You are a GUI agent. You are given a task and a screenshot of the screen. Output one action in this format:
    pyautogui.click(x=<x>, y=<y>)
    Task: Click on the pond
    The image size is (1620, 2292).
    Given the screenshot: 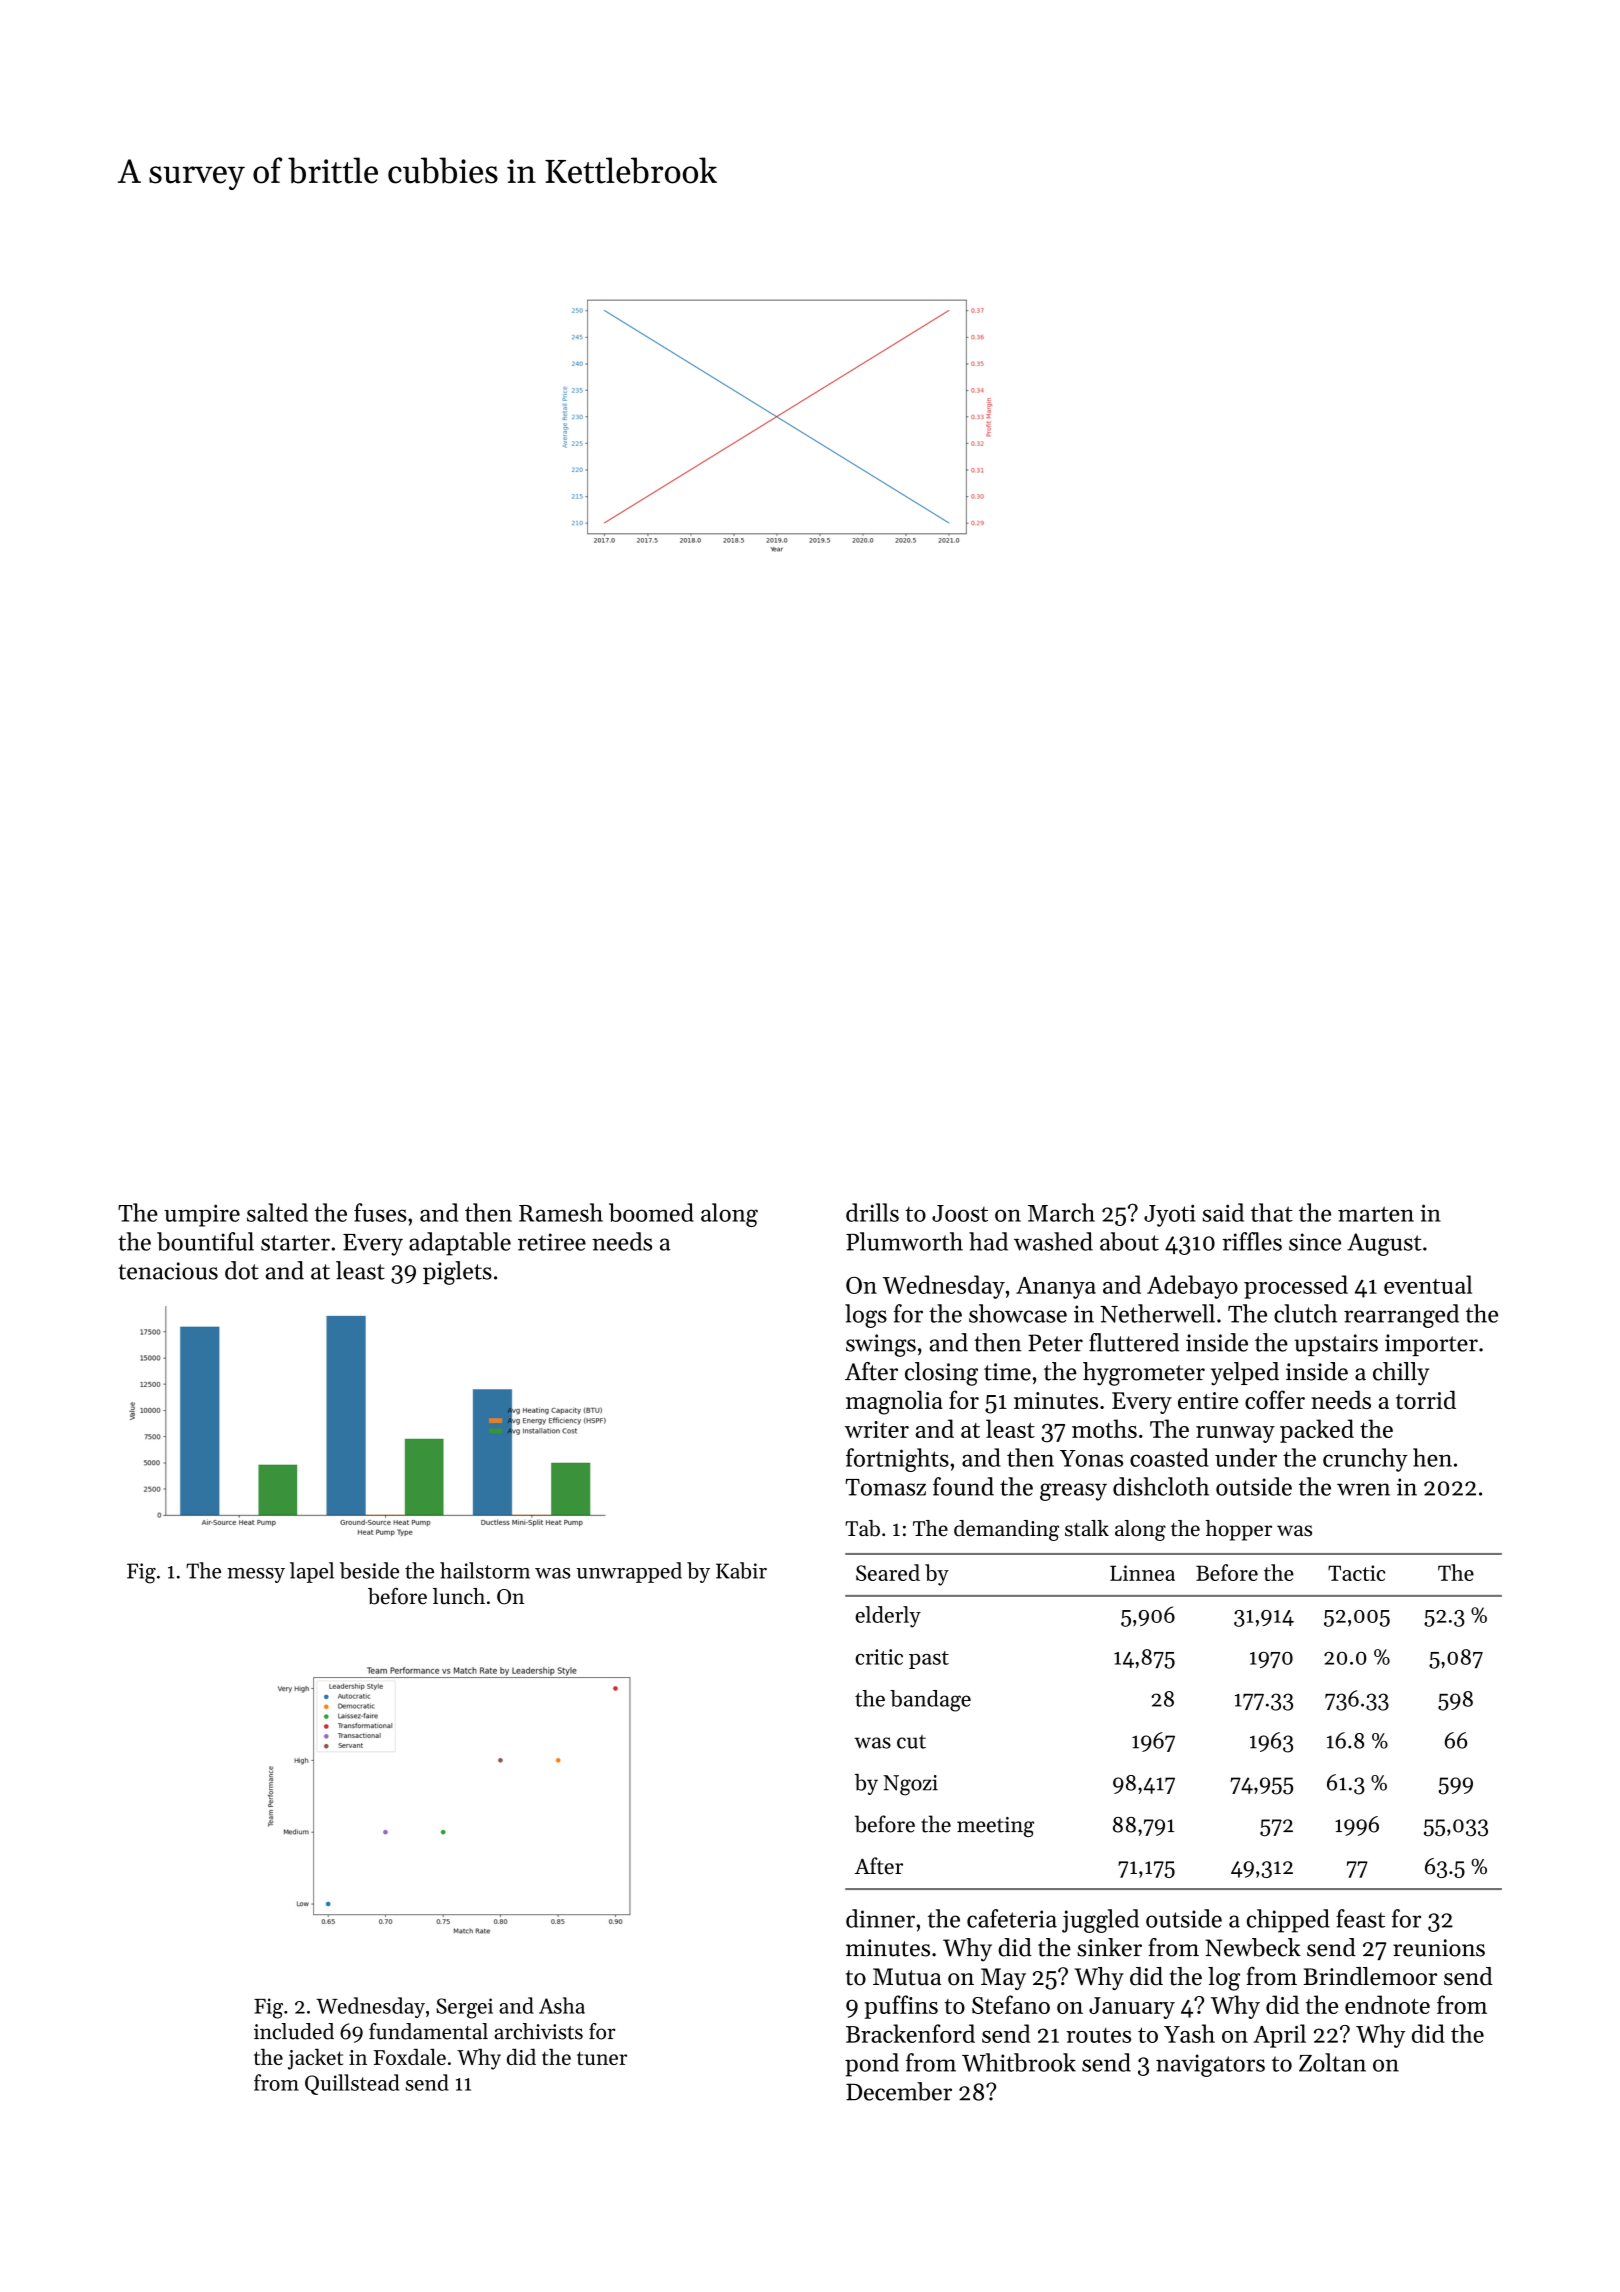 What is the action you would take?
    pyautogui.click(x=872, y=2065)
